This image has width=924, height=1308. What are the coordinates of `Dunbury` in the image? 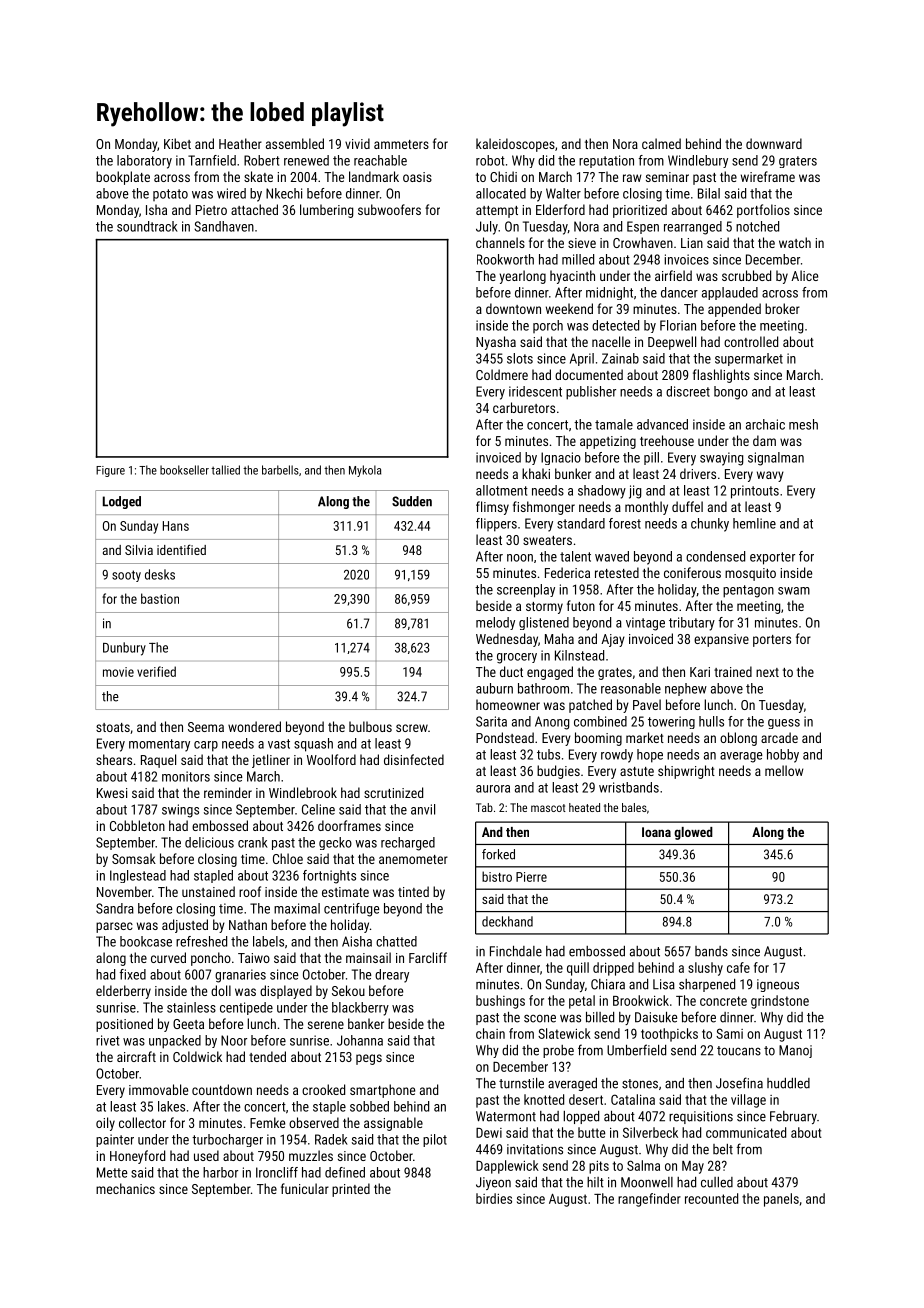 It's located at (124, 649).
